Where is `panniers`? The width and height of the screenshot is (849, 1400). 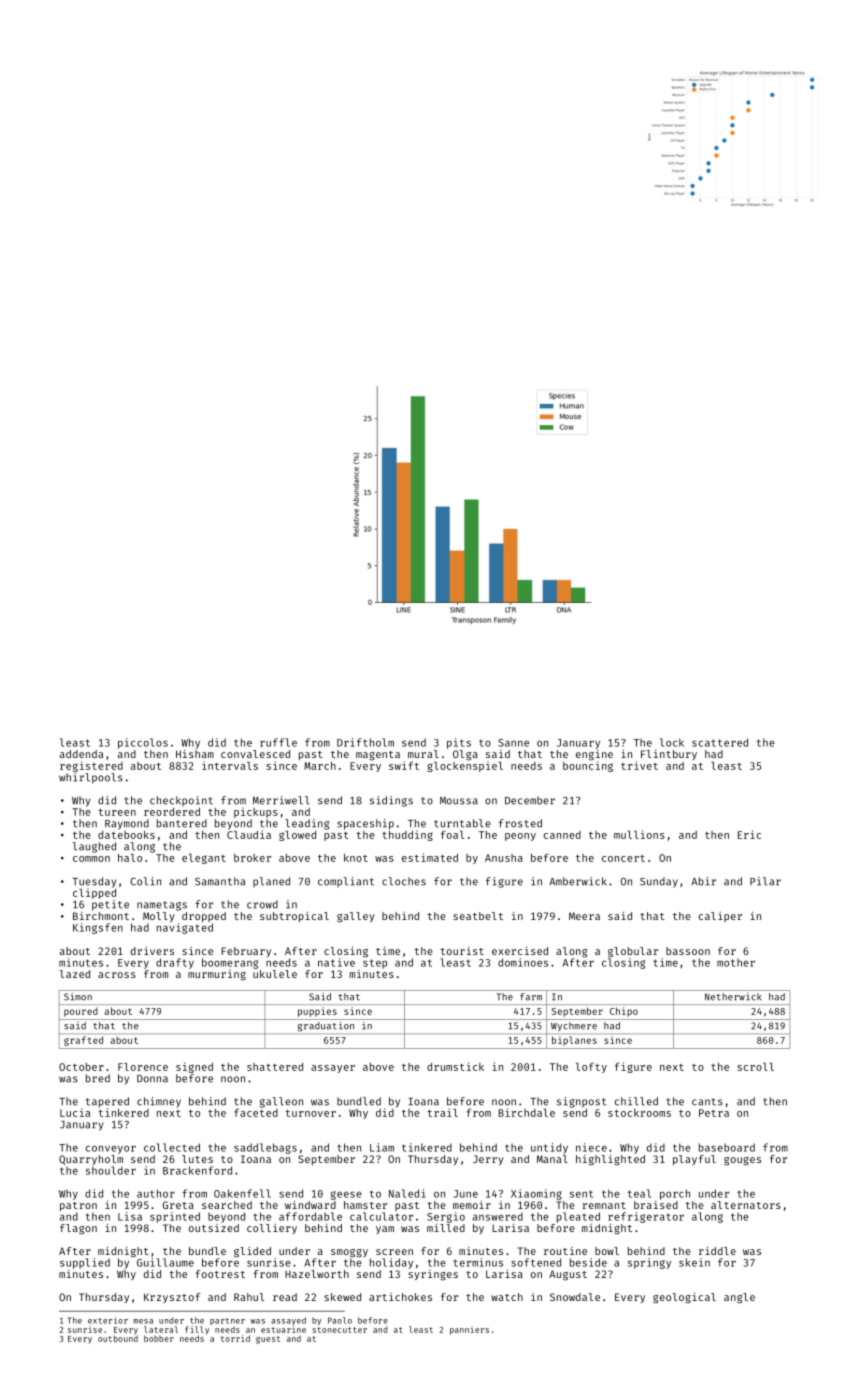 panniers is located at coordinates (469, 1330).
